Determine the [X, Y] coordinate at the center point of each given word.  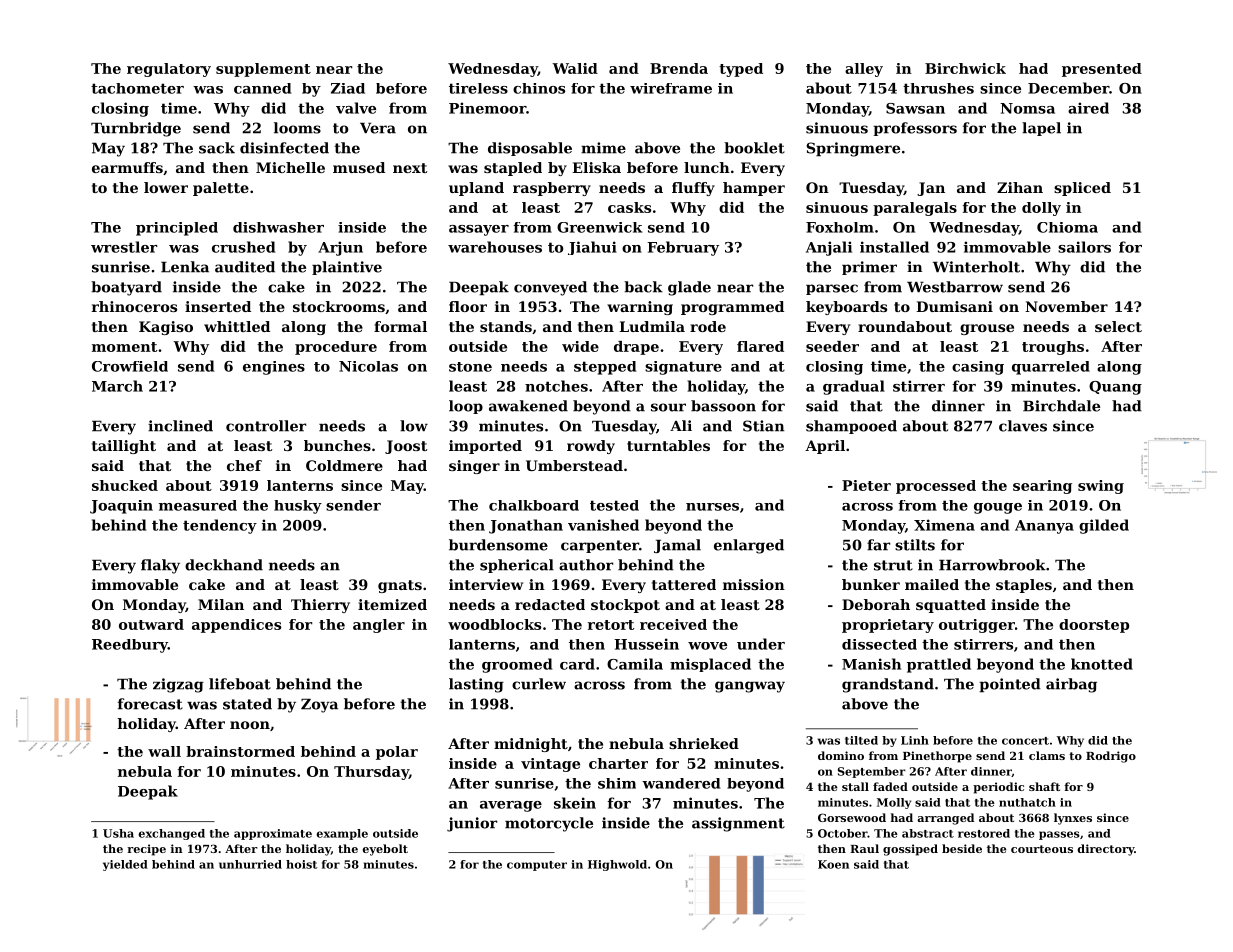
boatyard [126, 288]
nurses [712, 507]
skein [575, 803]
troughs [1053, 348]
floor [468, 306]
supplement [263, 70]
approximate [273, 834]
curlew [539, 684]
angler [379, 626]
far [878, 545]
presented [1102, 70]
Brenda [679, 68]
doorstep [1094, 626]
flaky [160, 566]
